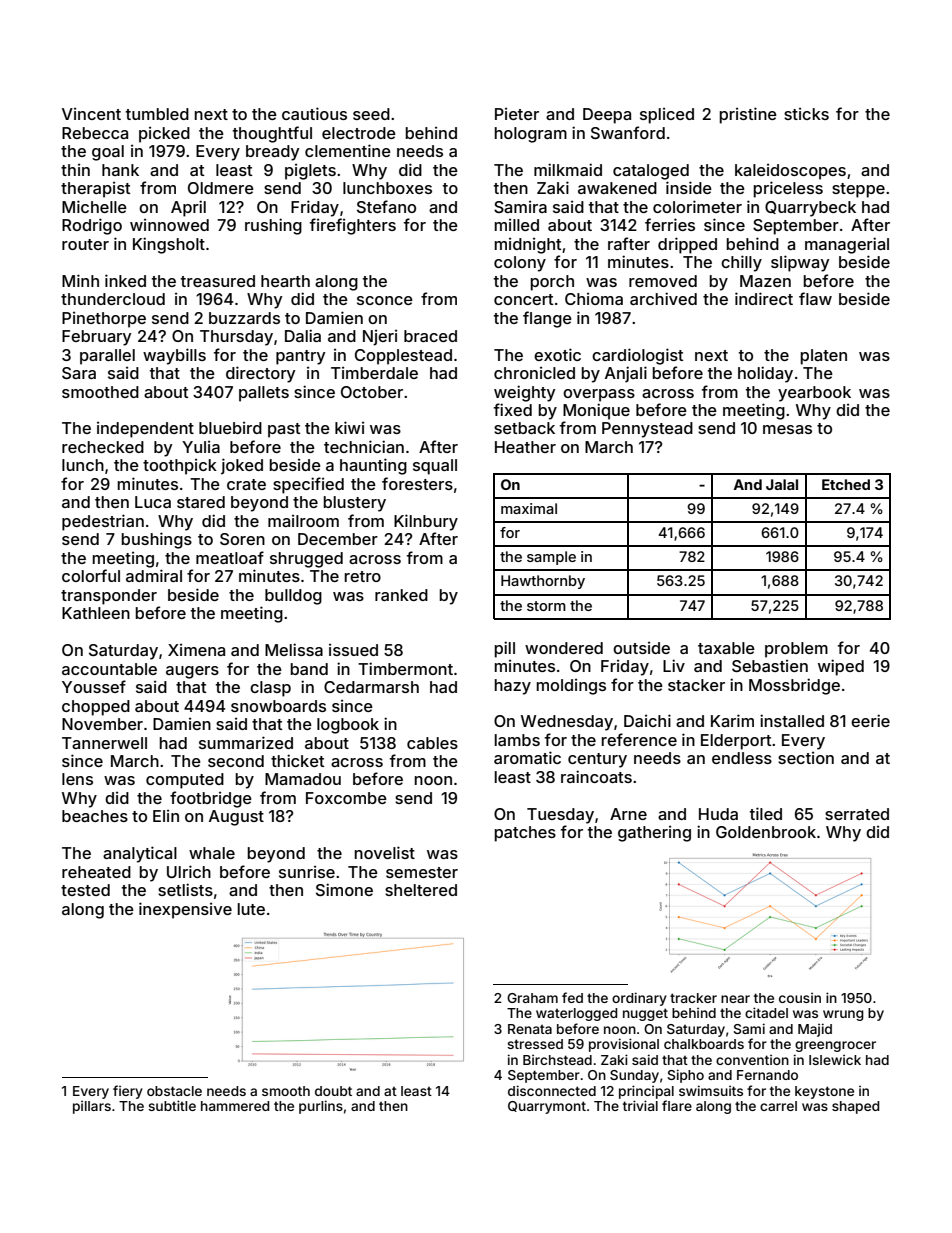 The image size is (952, 1233). I want to click on seed, so click(371, 114).
